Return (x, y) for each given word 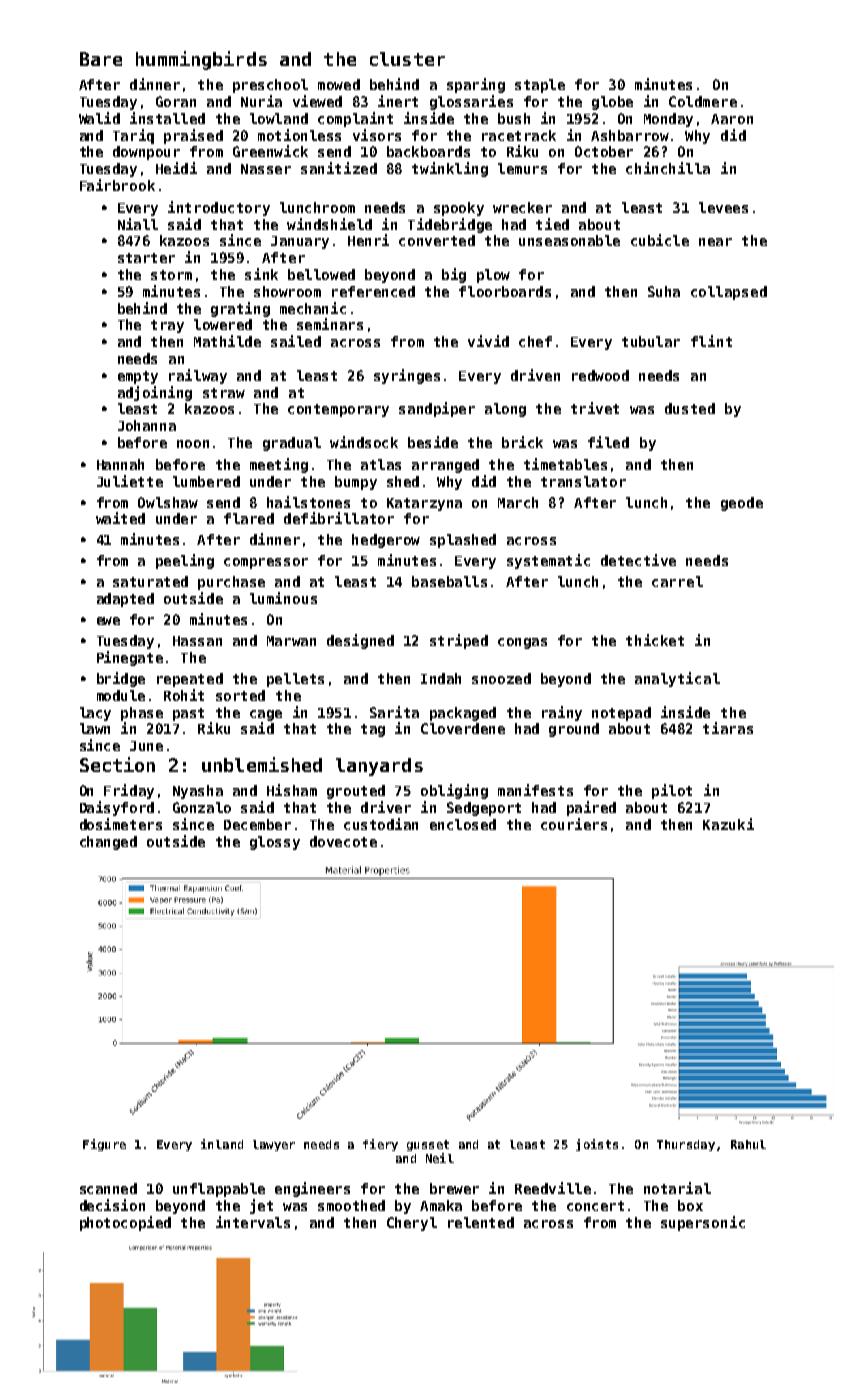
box (690, 1205)
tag (373, 730)
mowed (339, 84)
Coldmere (703, 101)
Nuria (261, 101)
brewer (454, 1188)
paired (591, 808)
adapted (125, 600)
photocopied (125, 1223)
